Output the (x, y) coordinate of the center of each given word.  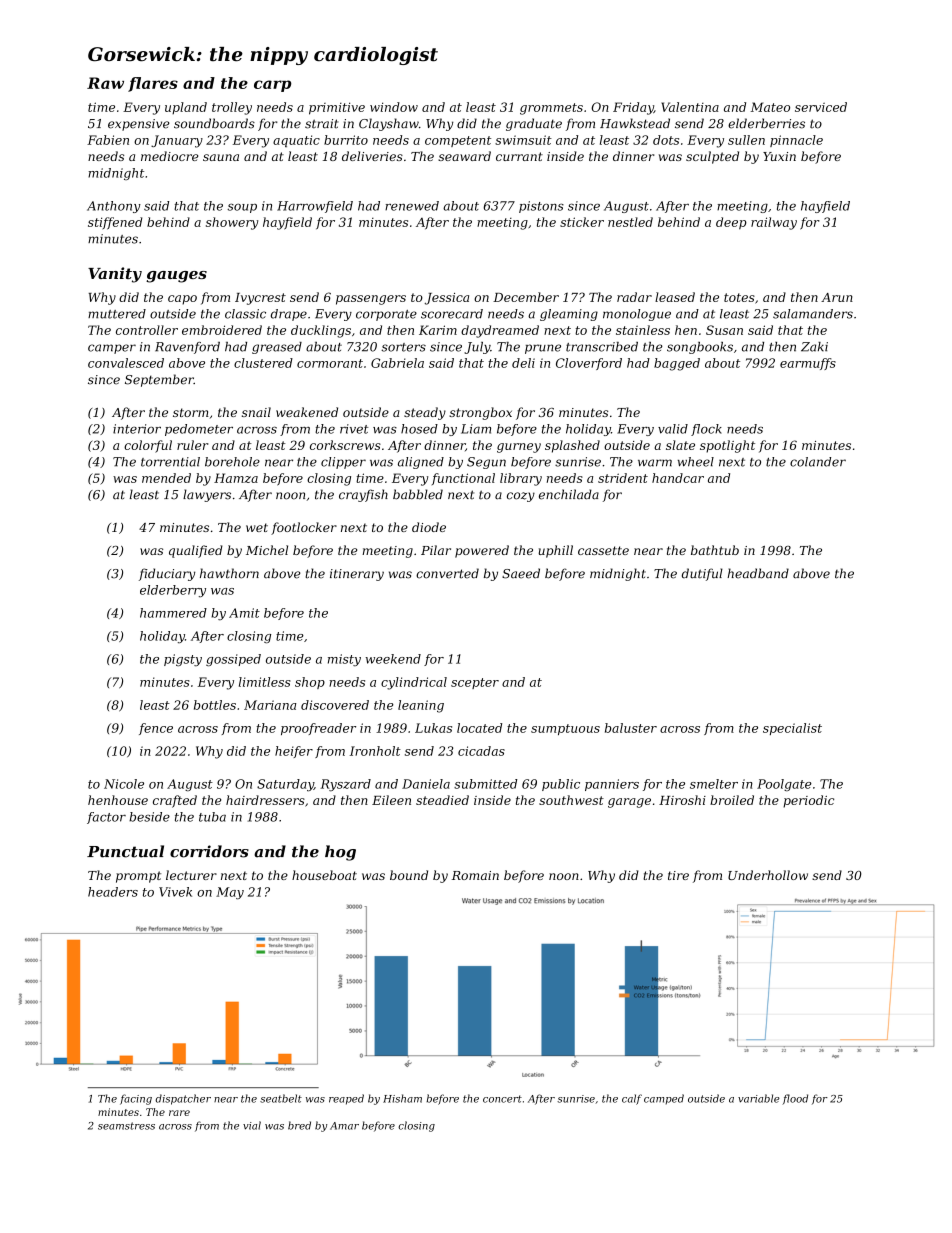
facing (136, 1099)
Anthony (114, 207)
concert (502, 1099)
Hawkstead (635, 123)
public (561, 785)
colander (818, 462)
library (521, 479)
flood (795, 1099)
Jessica (447, 299)
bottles (215, 705)
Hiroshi (682, 800)
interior (137, 429)
